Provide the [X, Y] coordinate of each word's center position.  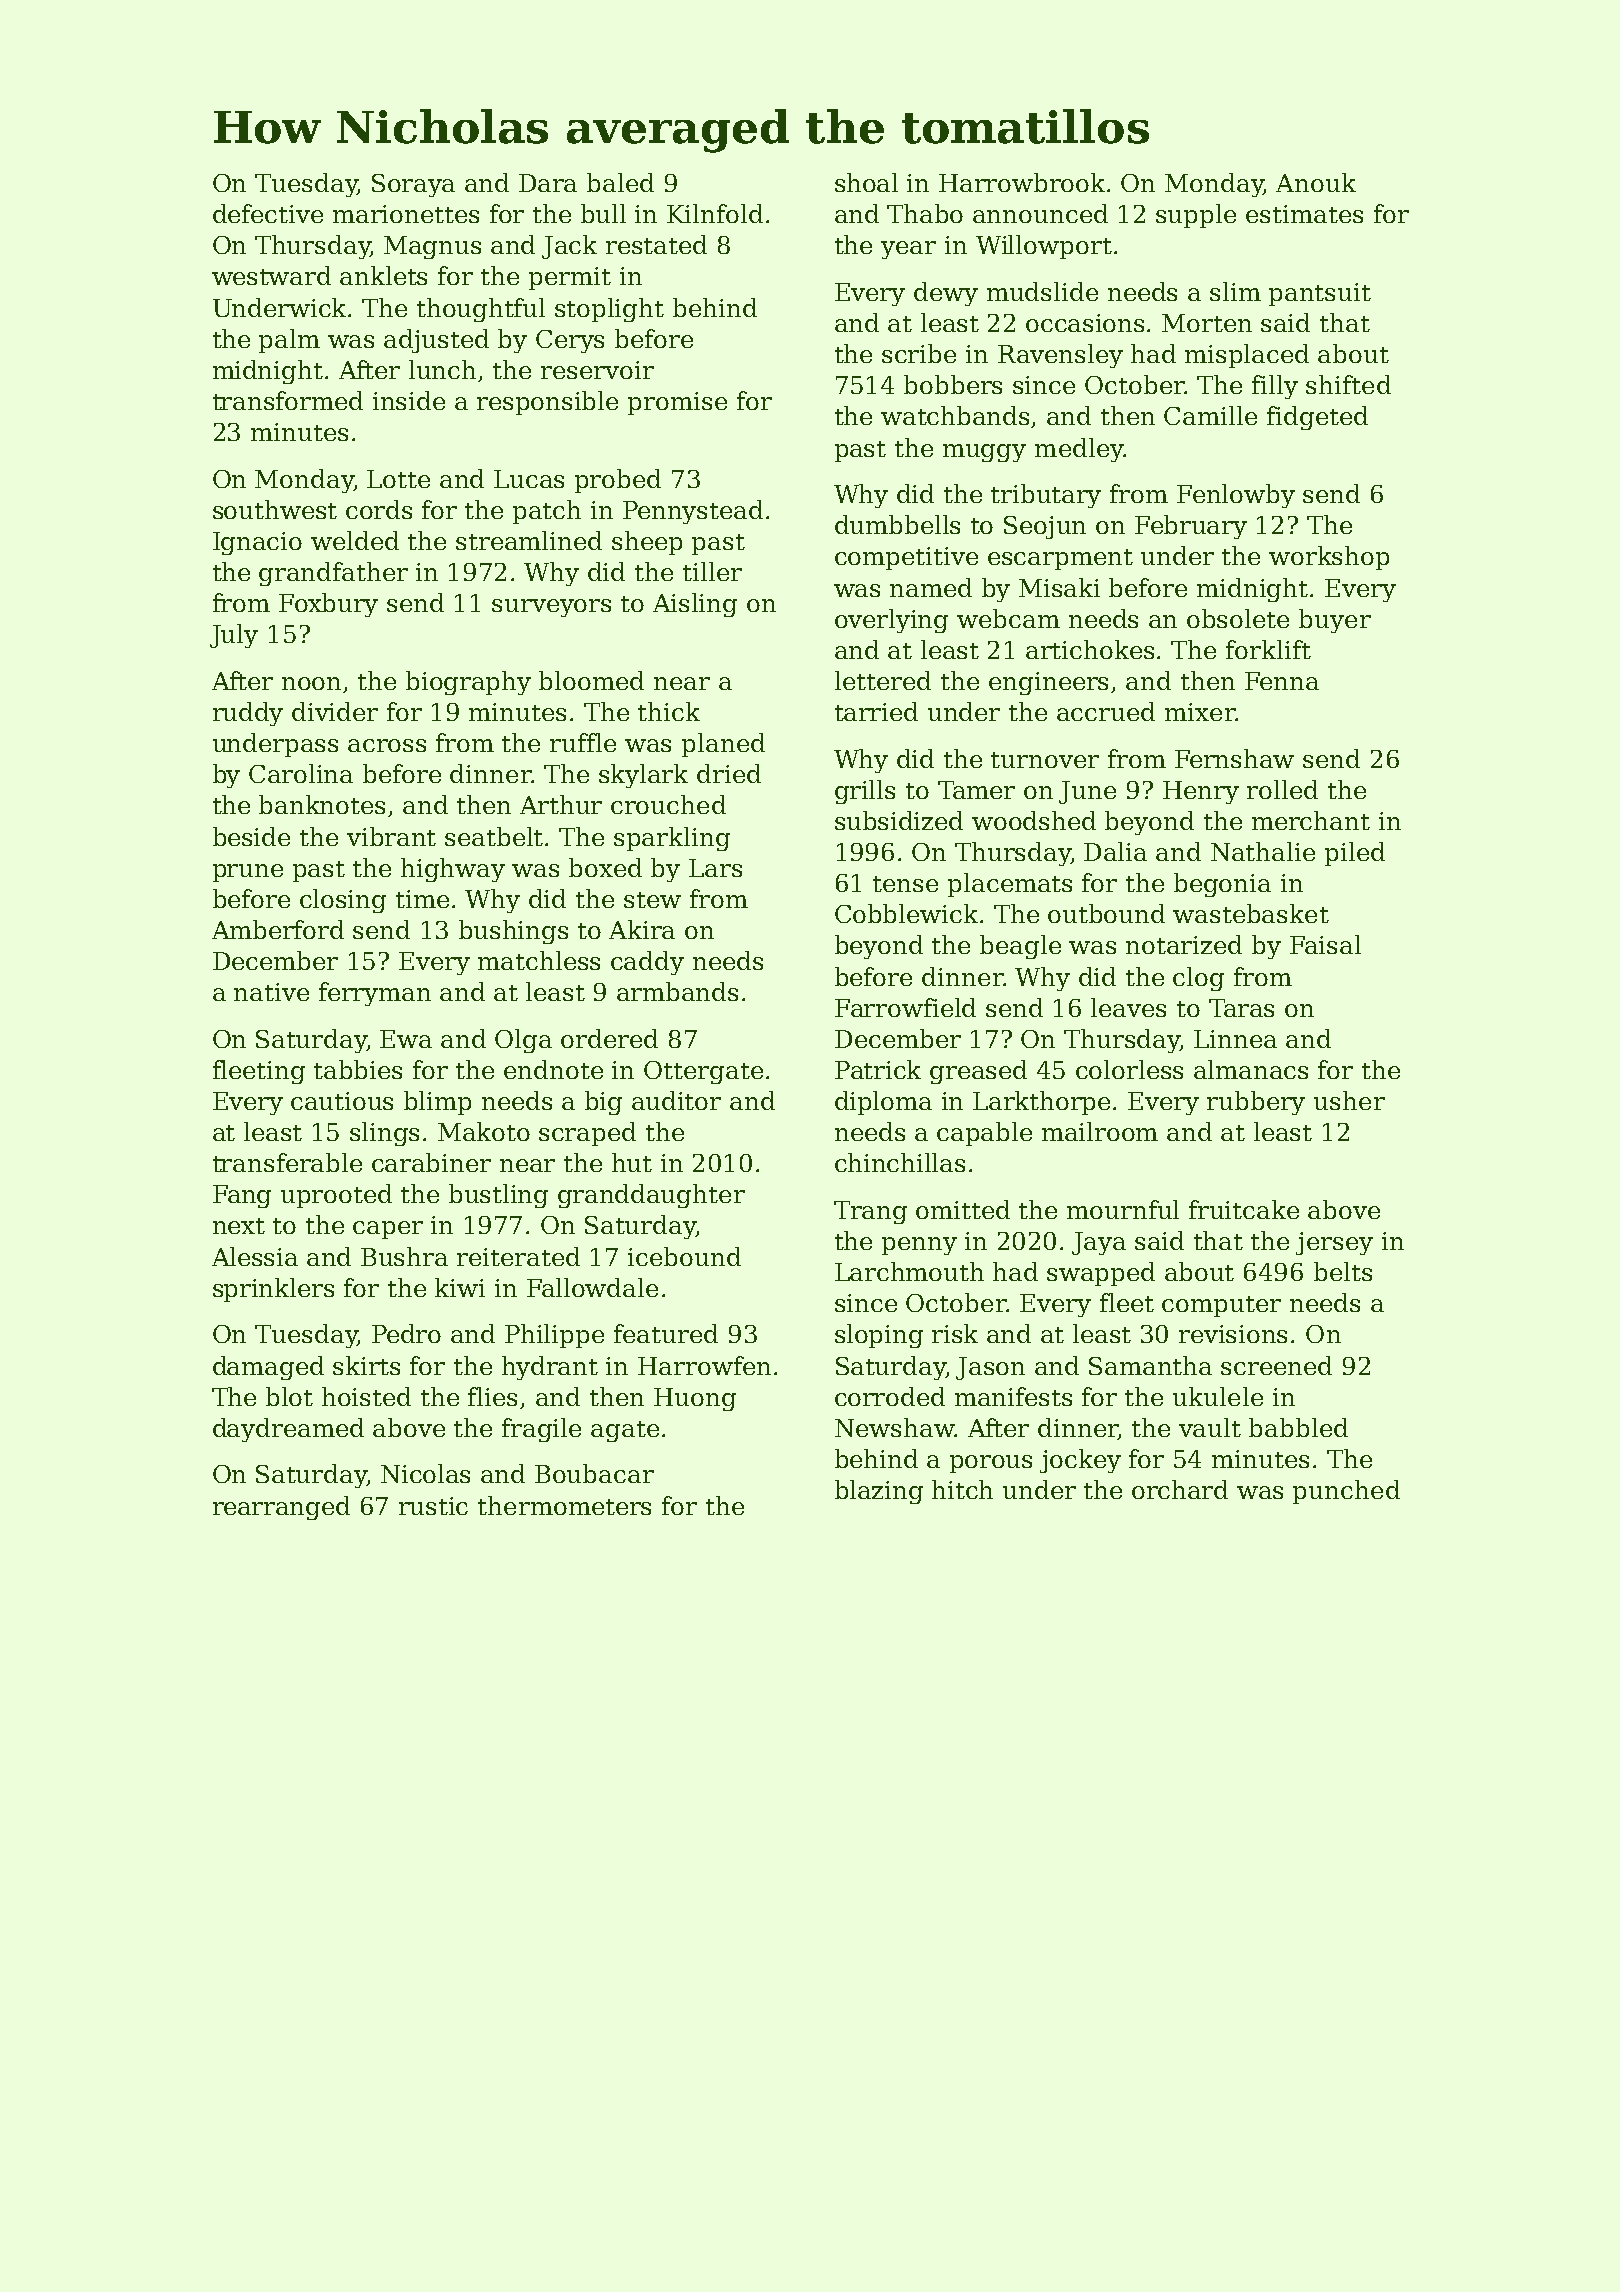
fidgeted [1317, 418]
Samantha [1150, 1365]
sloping [879, 1336]
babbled [1298, 1427]
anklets [383, 275]
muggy [984, 453]
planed [723, 745]
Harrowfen [704, 1365]
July [234, 636]
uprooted [336, 1196]
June [1087, 792]
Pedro [406, 1333]
